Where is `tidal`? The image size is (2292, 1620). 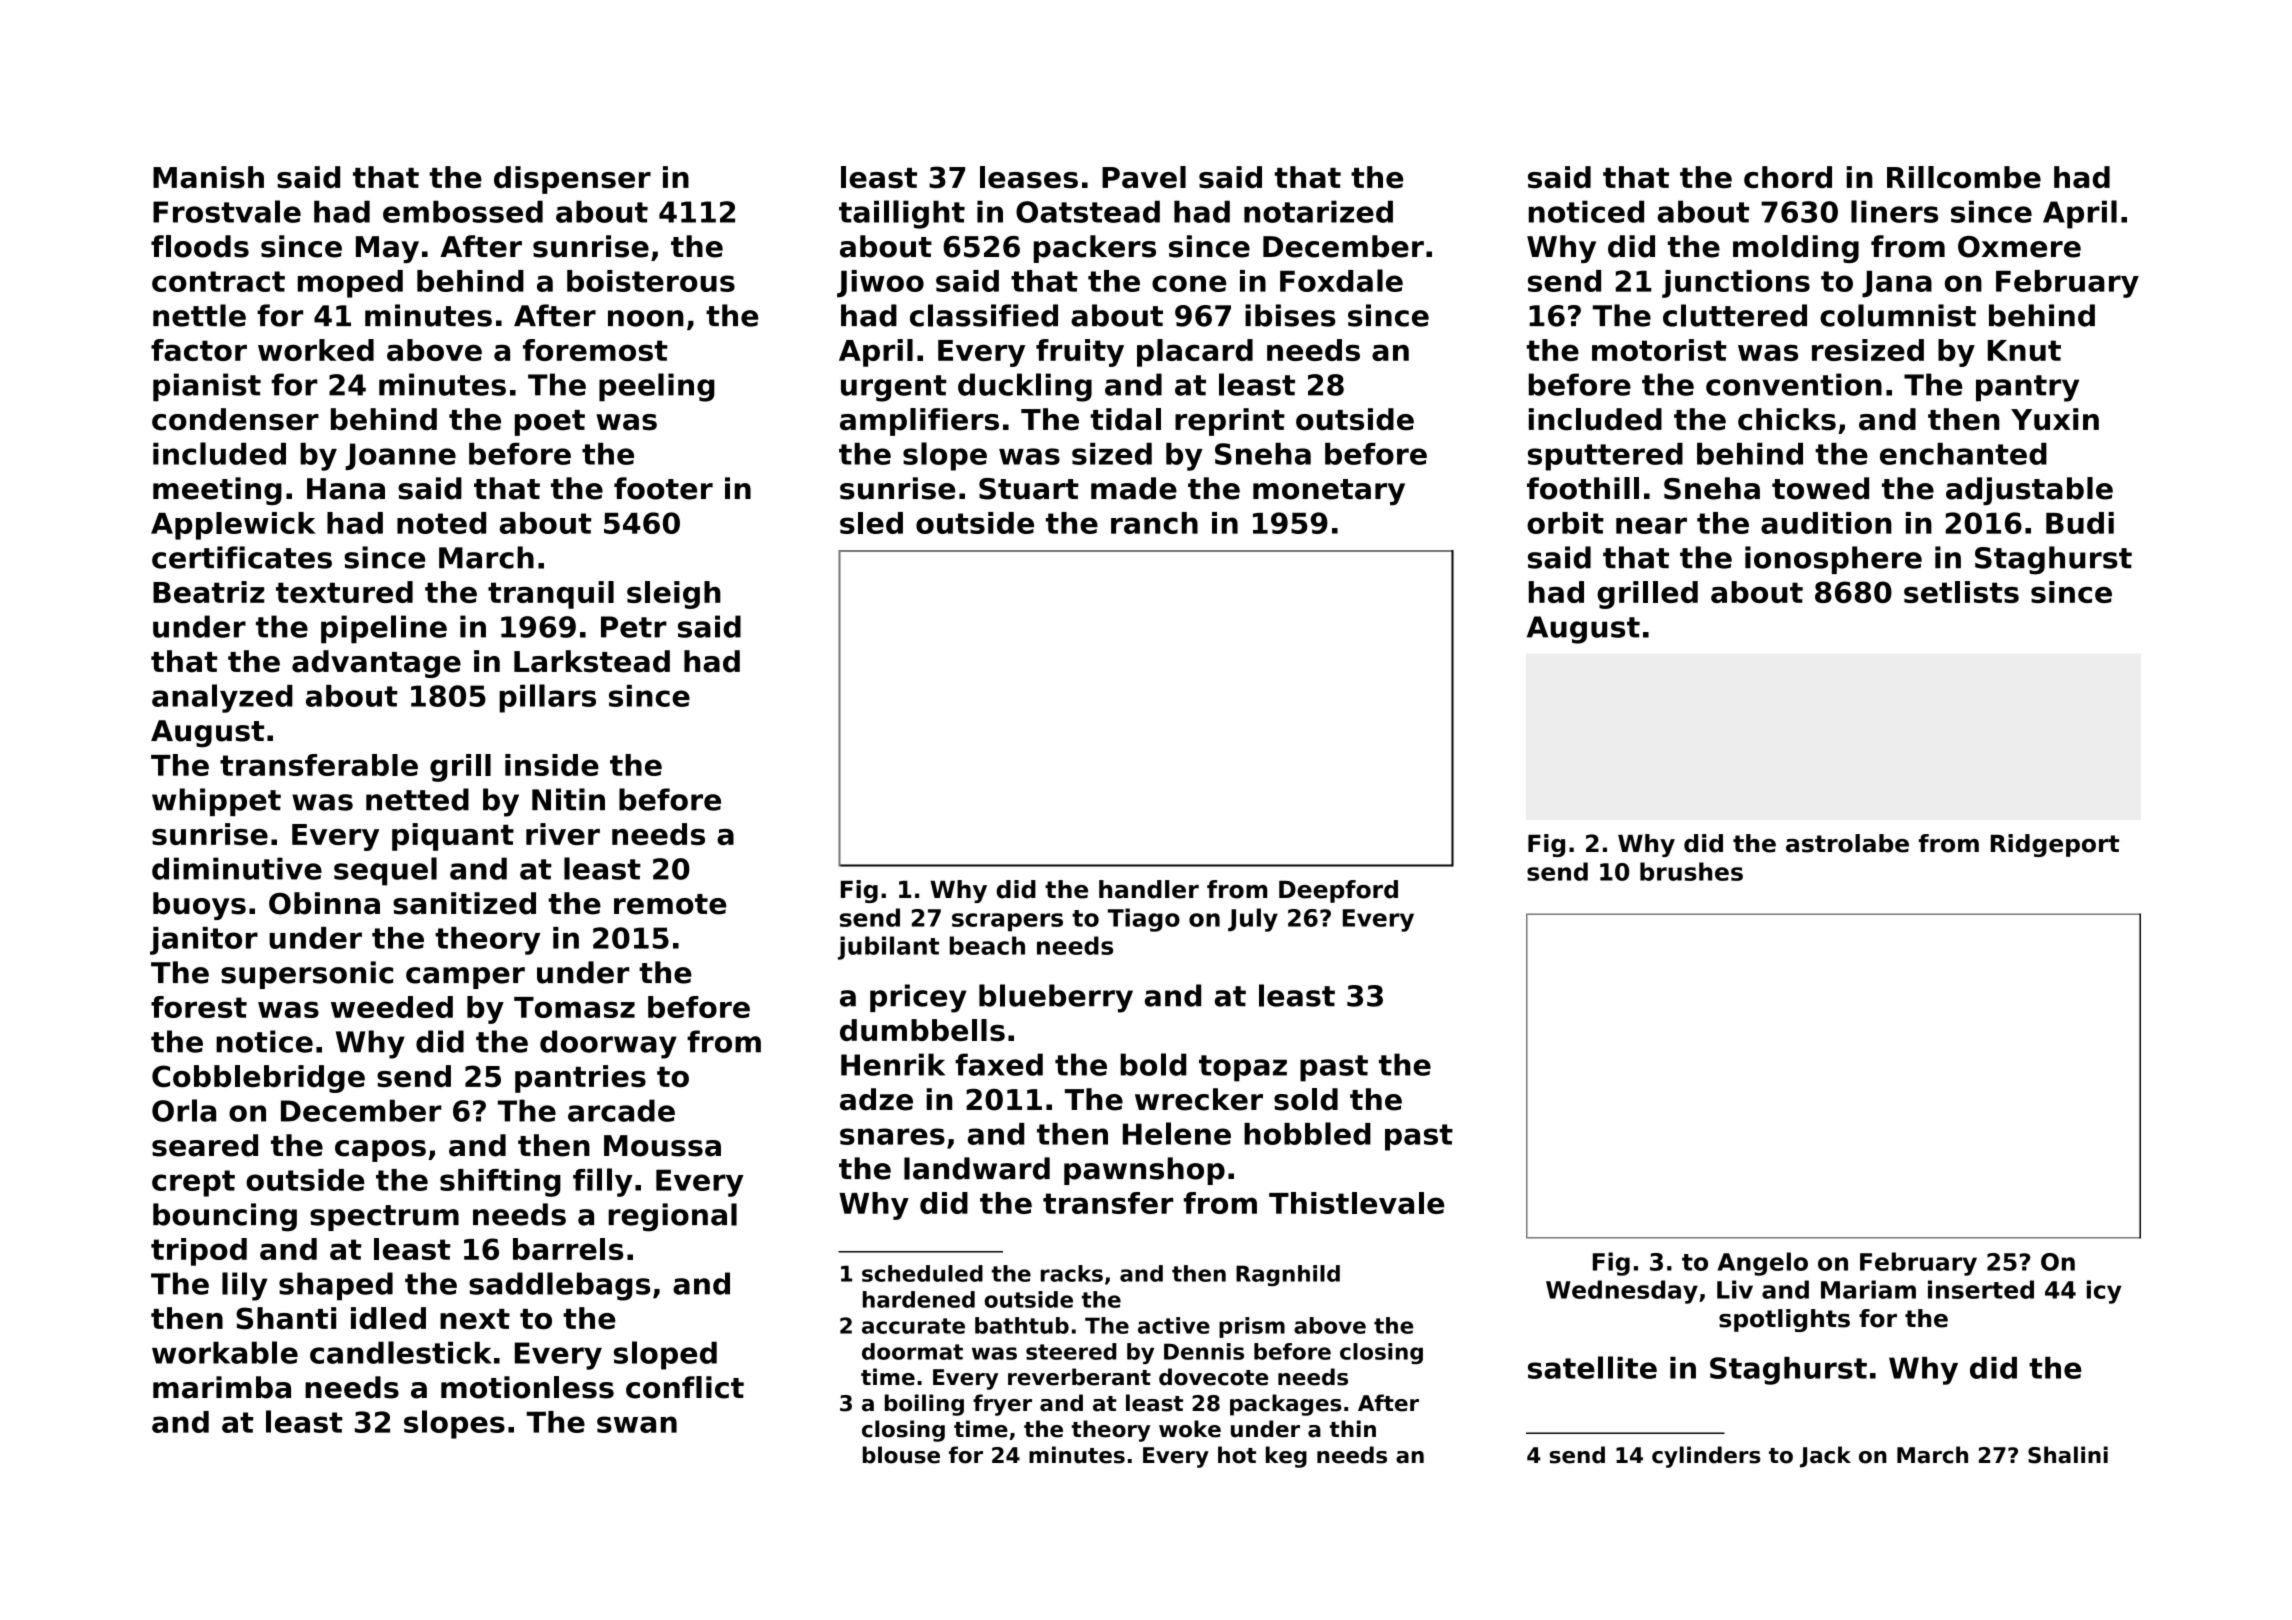 tidal is located at coordinates (1125, 419).
